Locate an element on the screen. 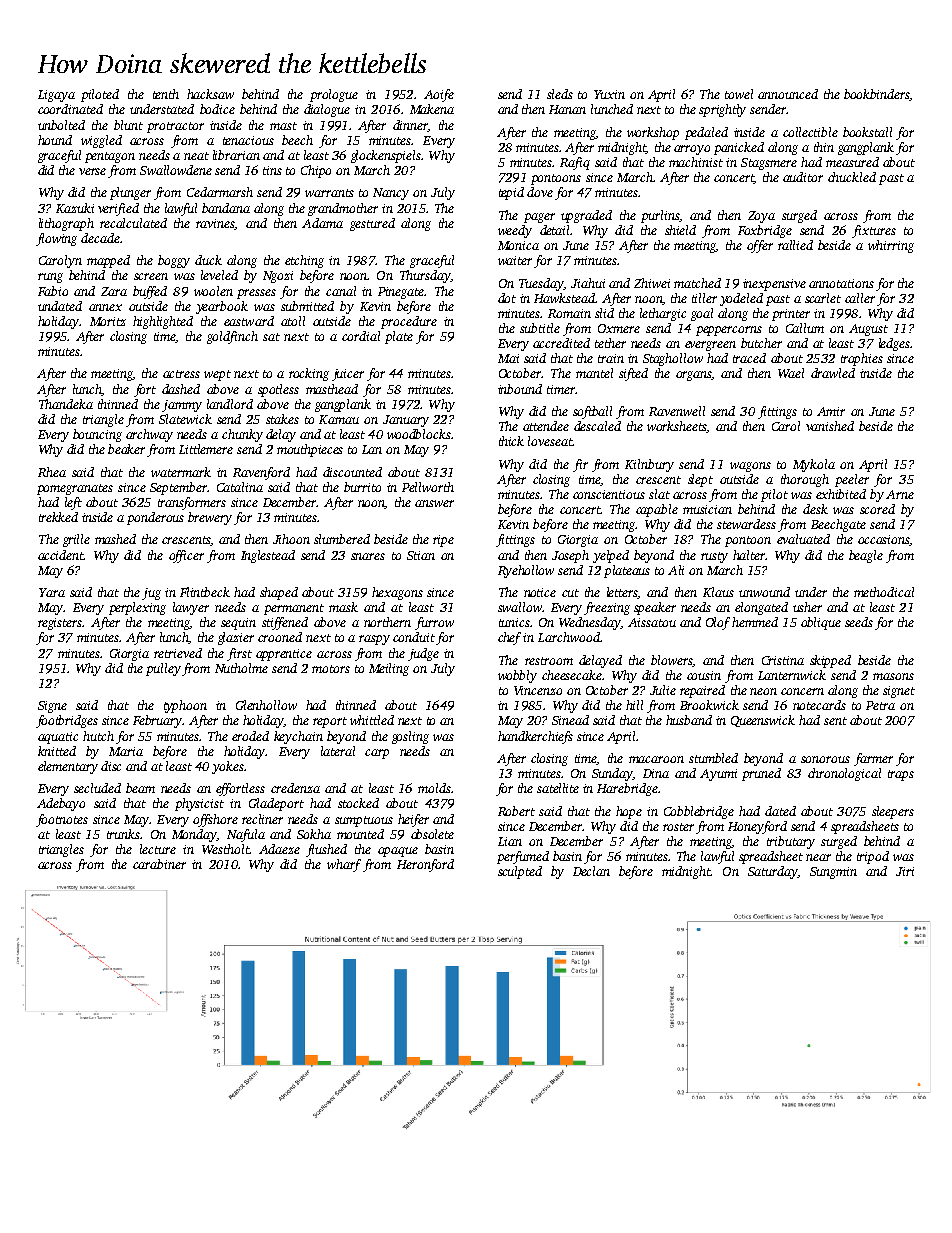 The image size is (952, 1233). Klaus is located at coordinates (718, 592).
